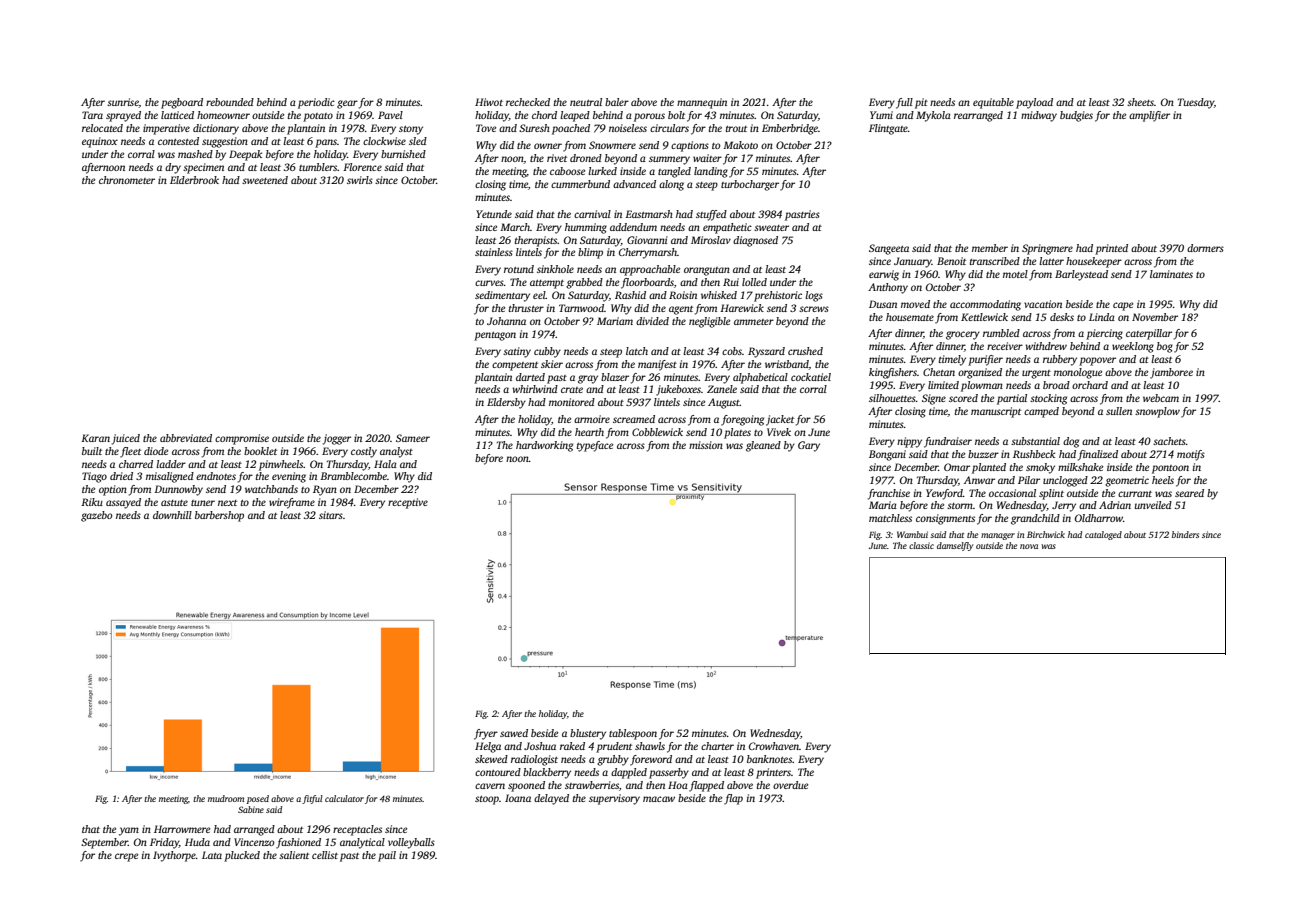  What do you see at coordinates (411, 843) in the page?
I see `volleyballs` at bounding box center [411, 843].
